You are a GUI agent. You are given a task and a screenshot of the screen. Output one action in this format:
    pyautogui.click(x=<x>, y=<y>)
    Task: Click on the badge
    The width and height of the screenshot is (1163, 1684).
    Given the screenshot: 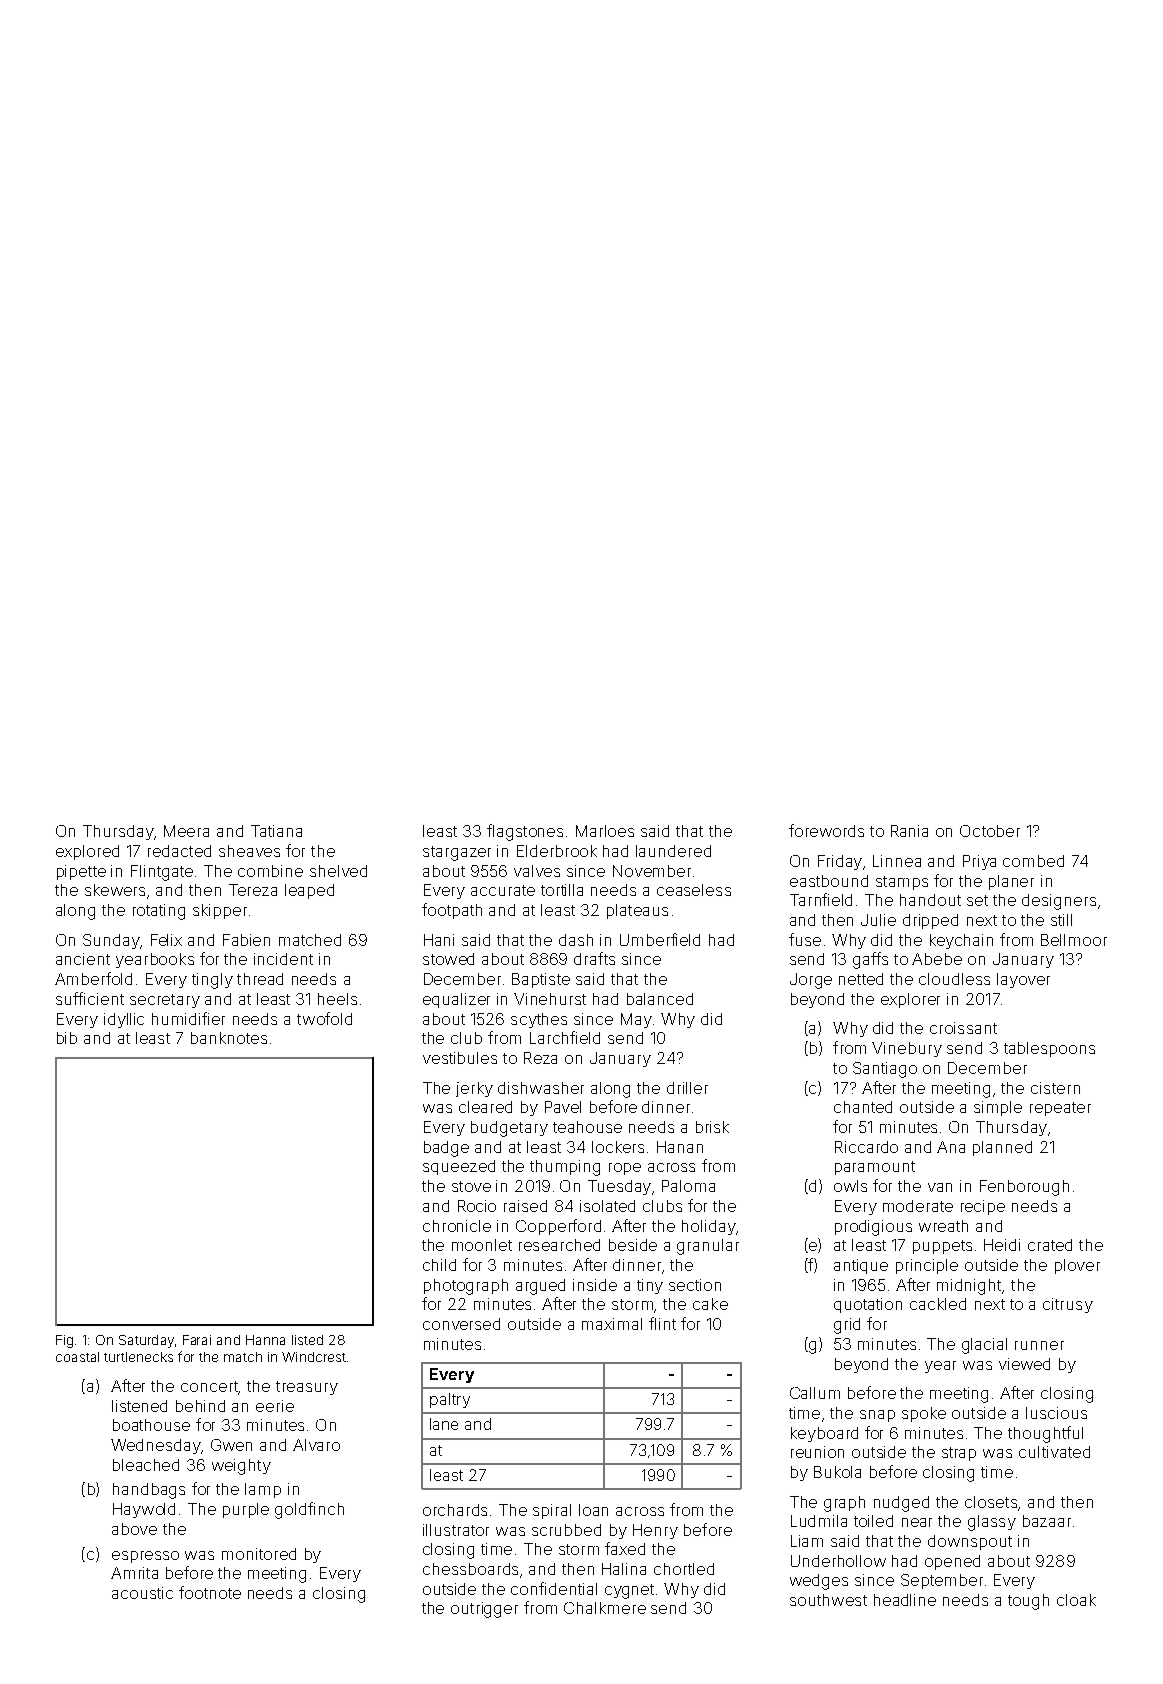 What is the action you would take?
    pyautogui.click(x=446, y=1149)
